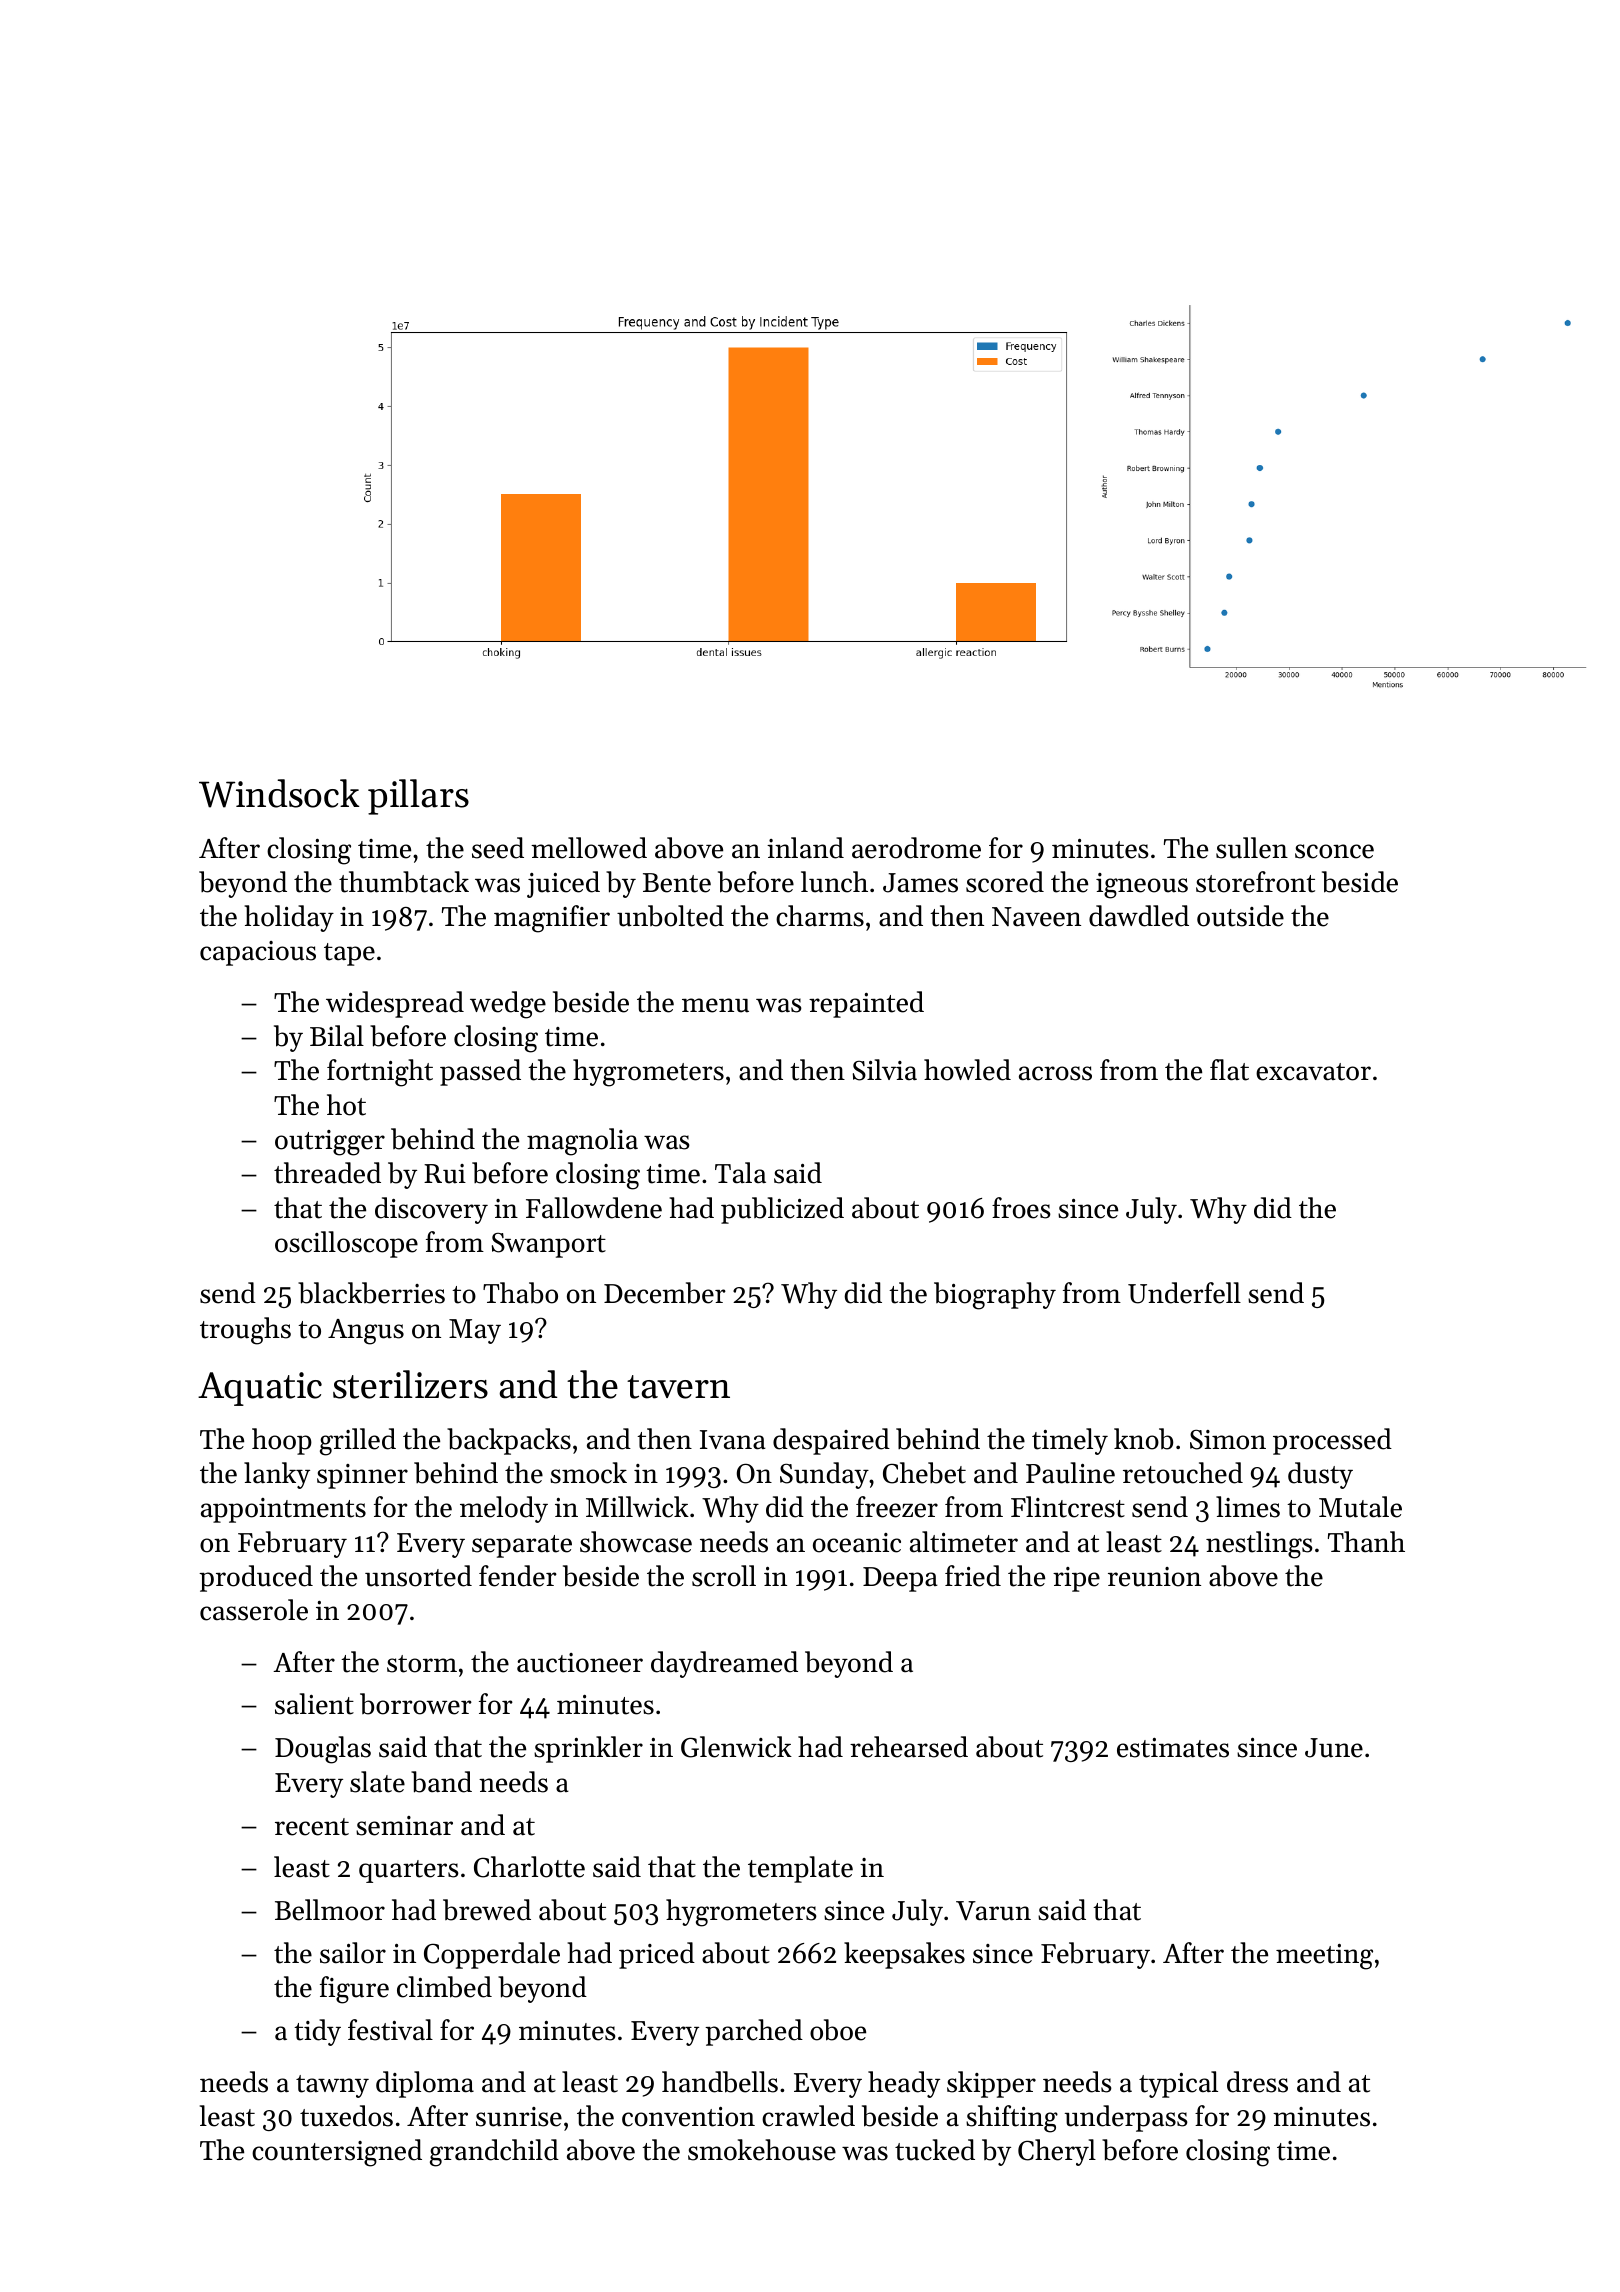 Image resolution: width=1620 pixels, height=2292 pixels. What do you see at coordinates (279, 793) in the page?
I see `Windsock` at bounding box center [279, 793].
